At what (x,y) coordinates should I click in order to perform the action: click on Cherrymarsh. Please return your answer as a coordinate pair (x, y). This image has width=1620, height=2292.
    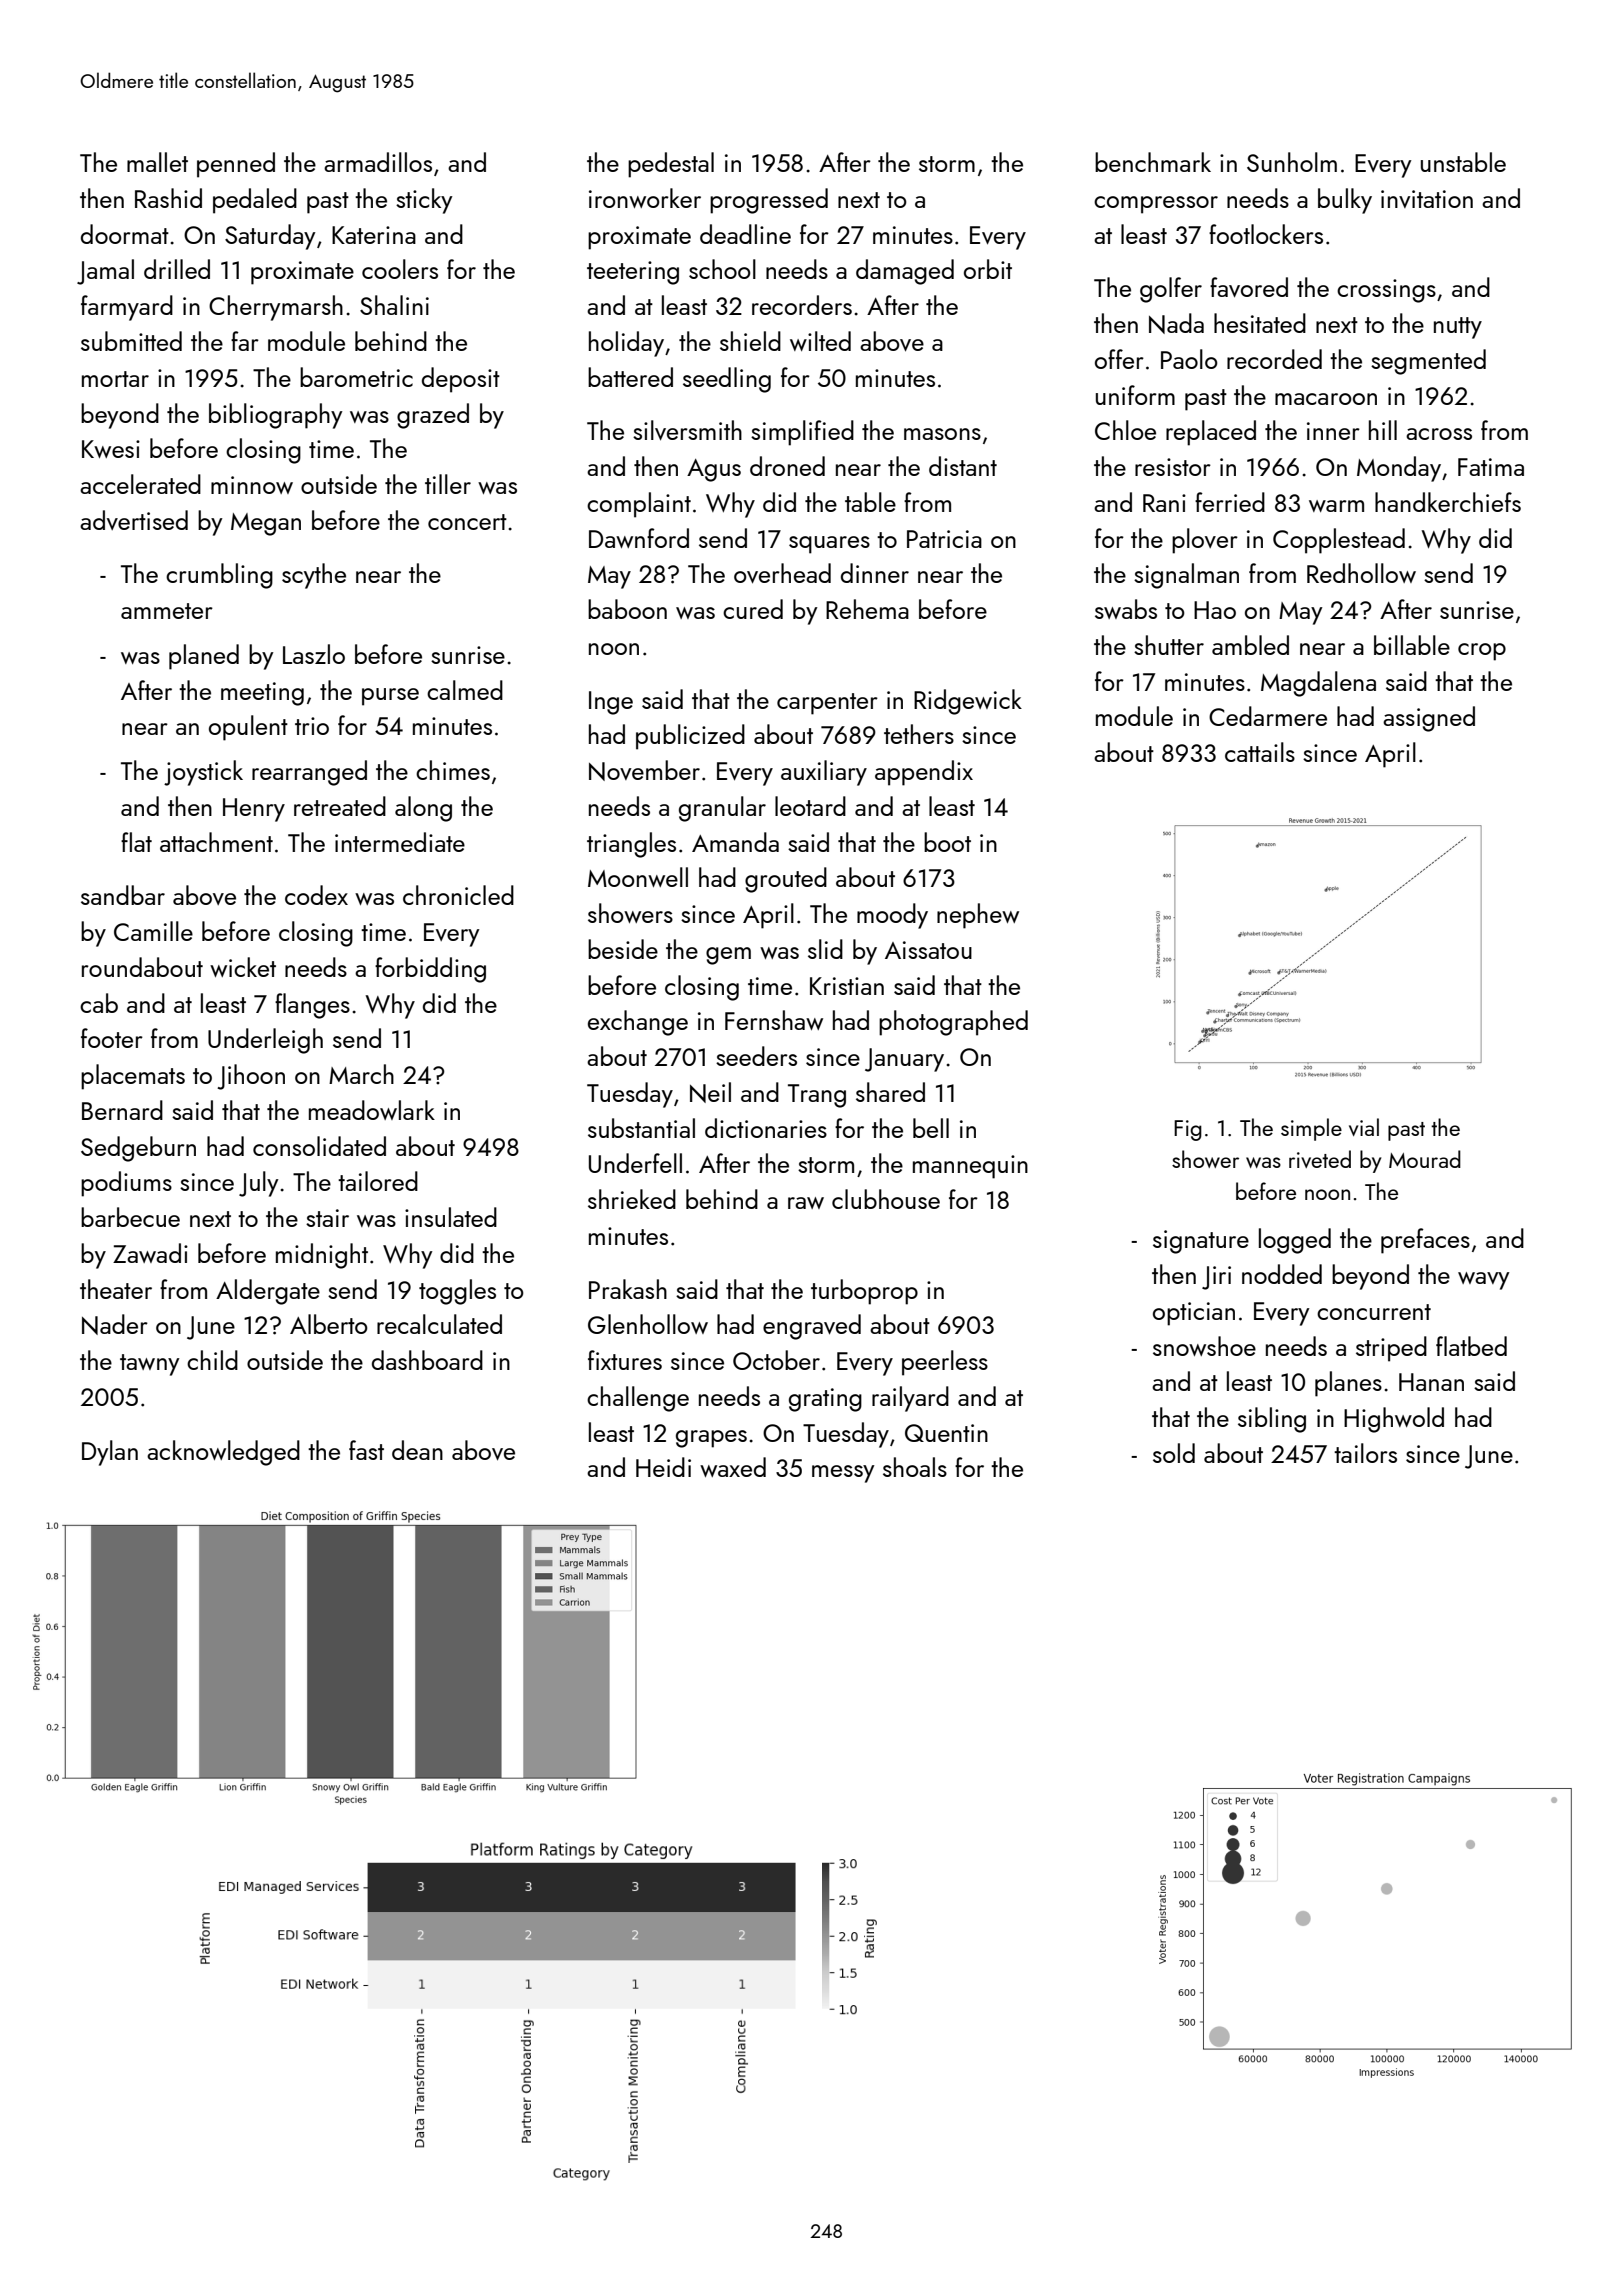
    Looking at the image, I should click on (276, 308).
